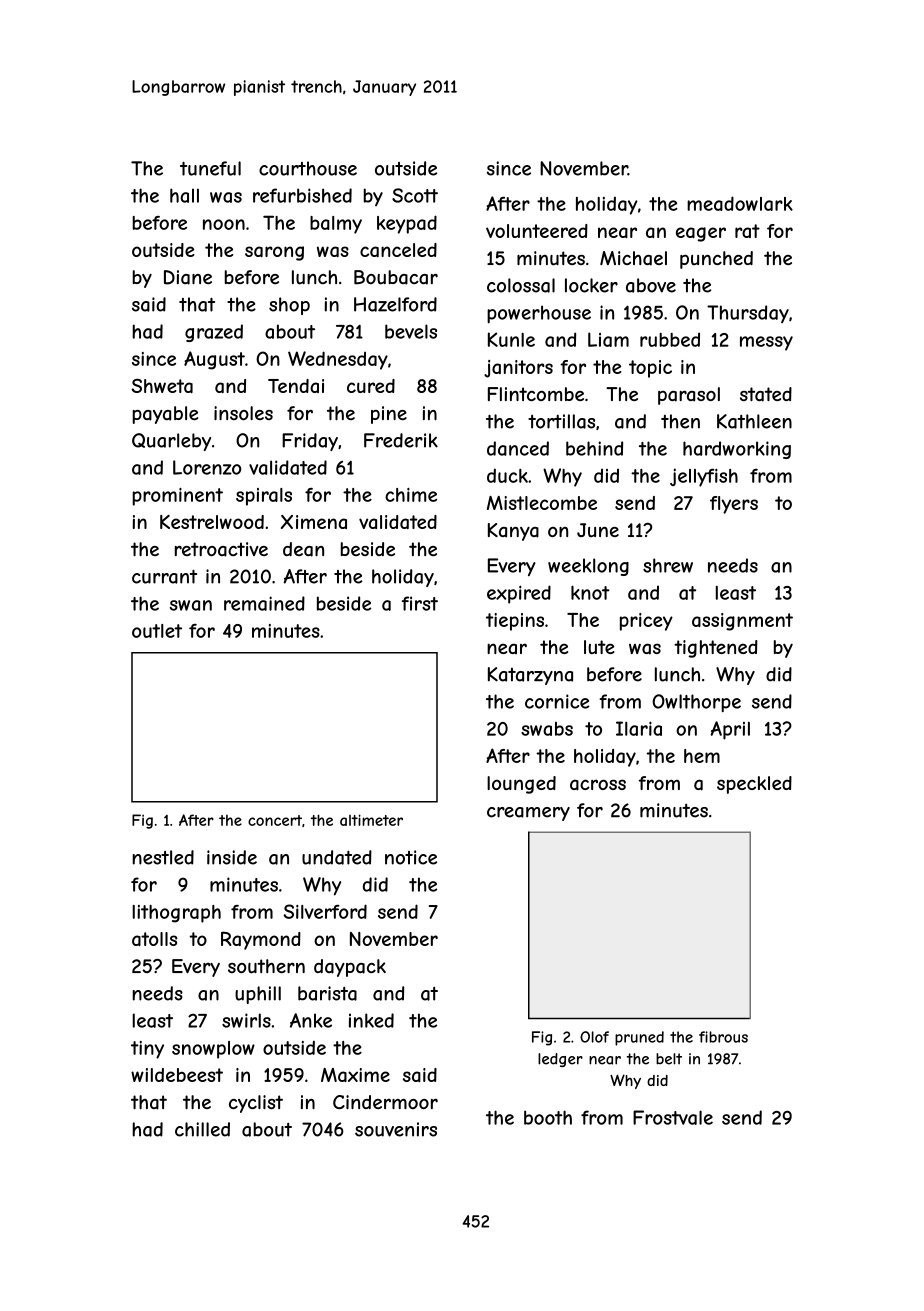  Describe the element at coordinates (154, 939) in the document. I see `atolls` at that location.
